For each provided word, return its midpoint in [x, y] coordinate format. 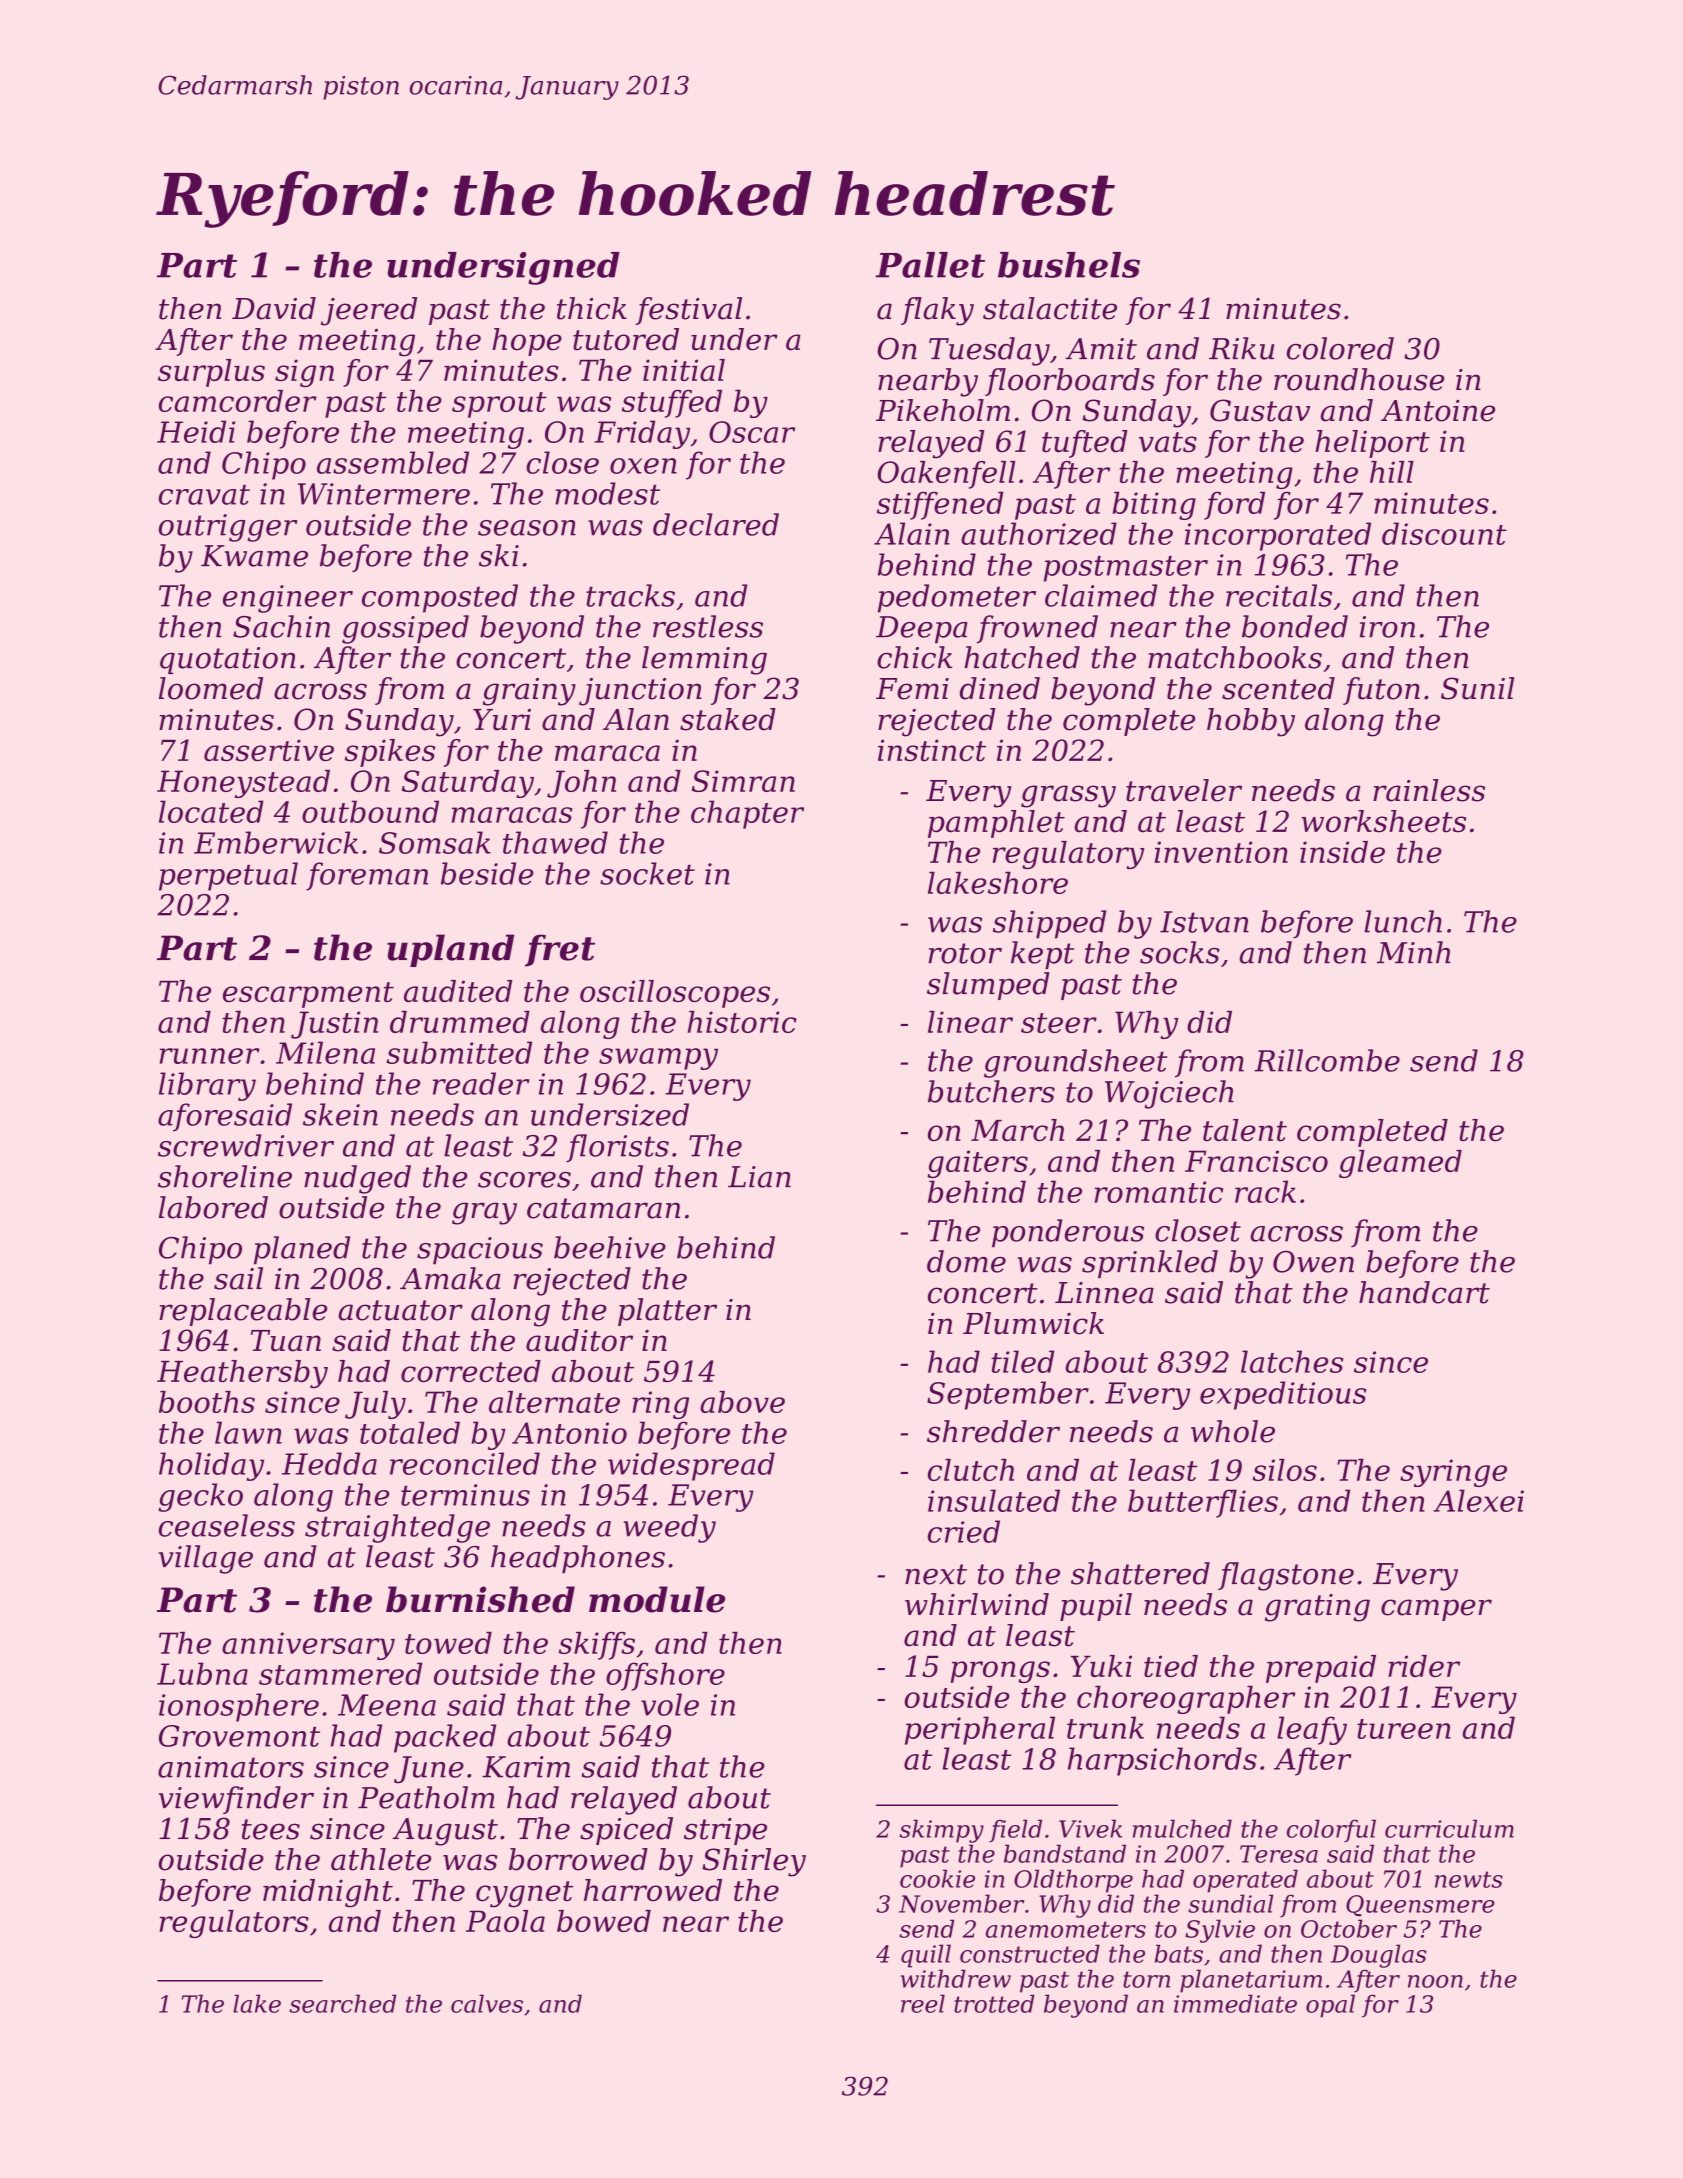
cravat [204, 495]
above [742, 1402]
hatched [1022, 657]
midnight [328, 1893]
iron [1387, 627]
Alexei [1478, 1500]
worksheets [1384, 821]
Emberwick [276, 842]
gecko [200, 1497]
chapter [747, 814]
